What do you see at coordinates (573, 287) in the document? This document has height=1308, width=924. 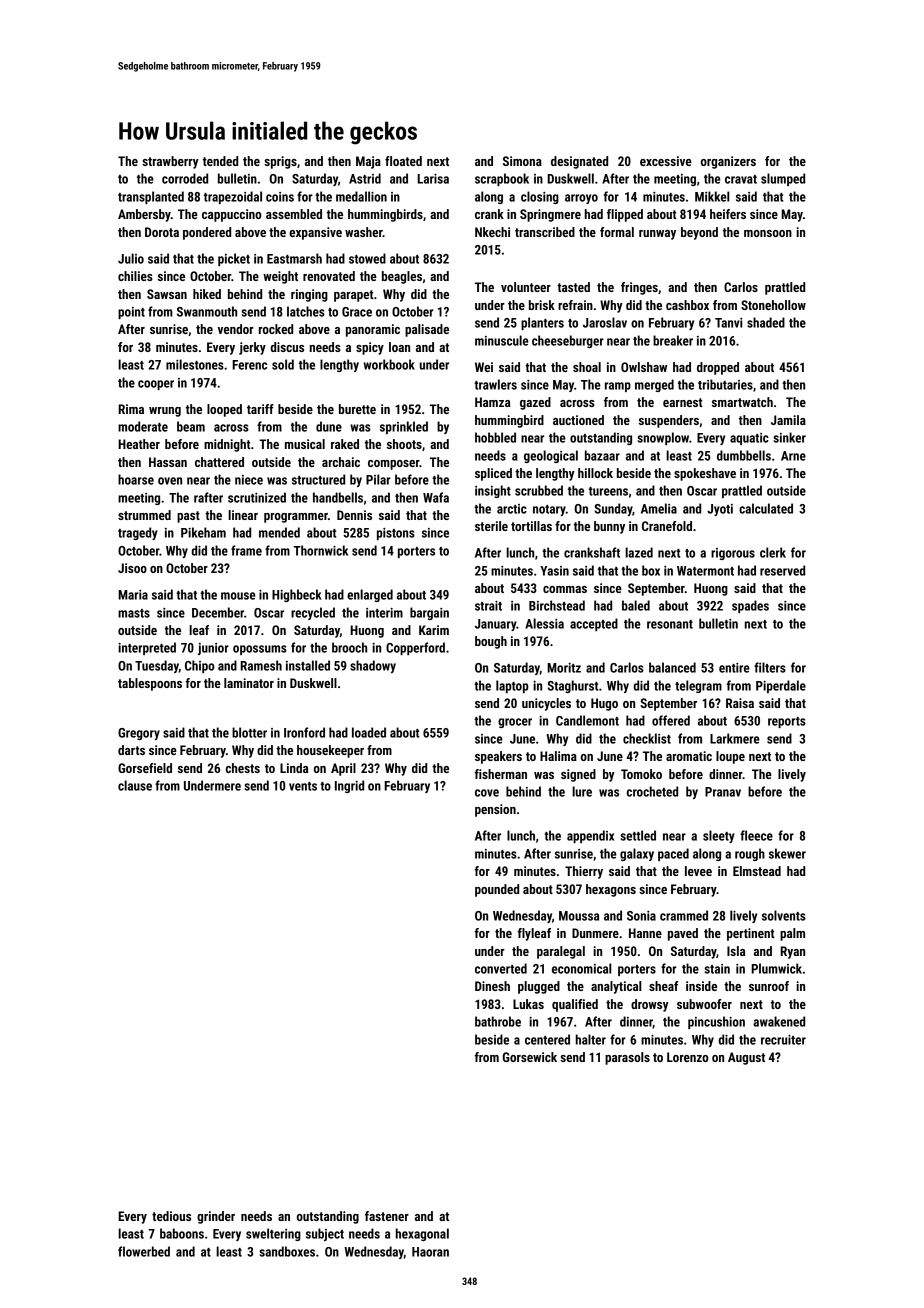 I see `tasted` at bounding box center [573, 287].
